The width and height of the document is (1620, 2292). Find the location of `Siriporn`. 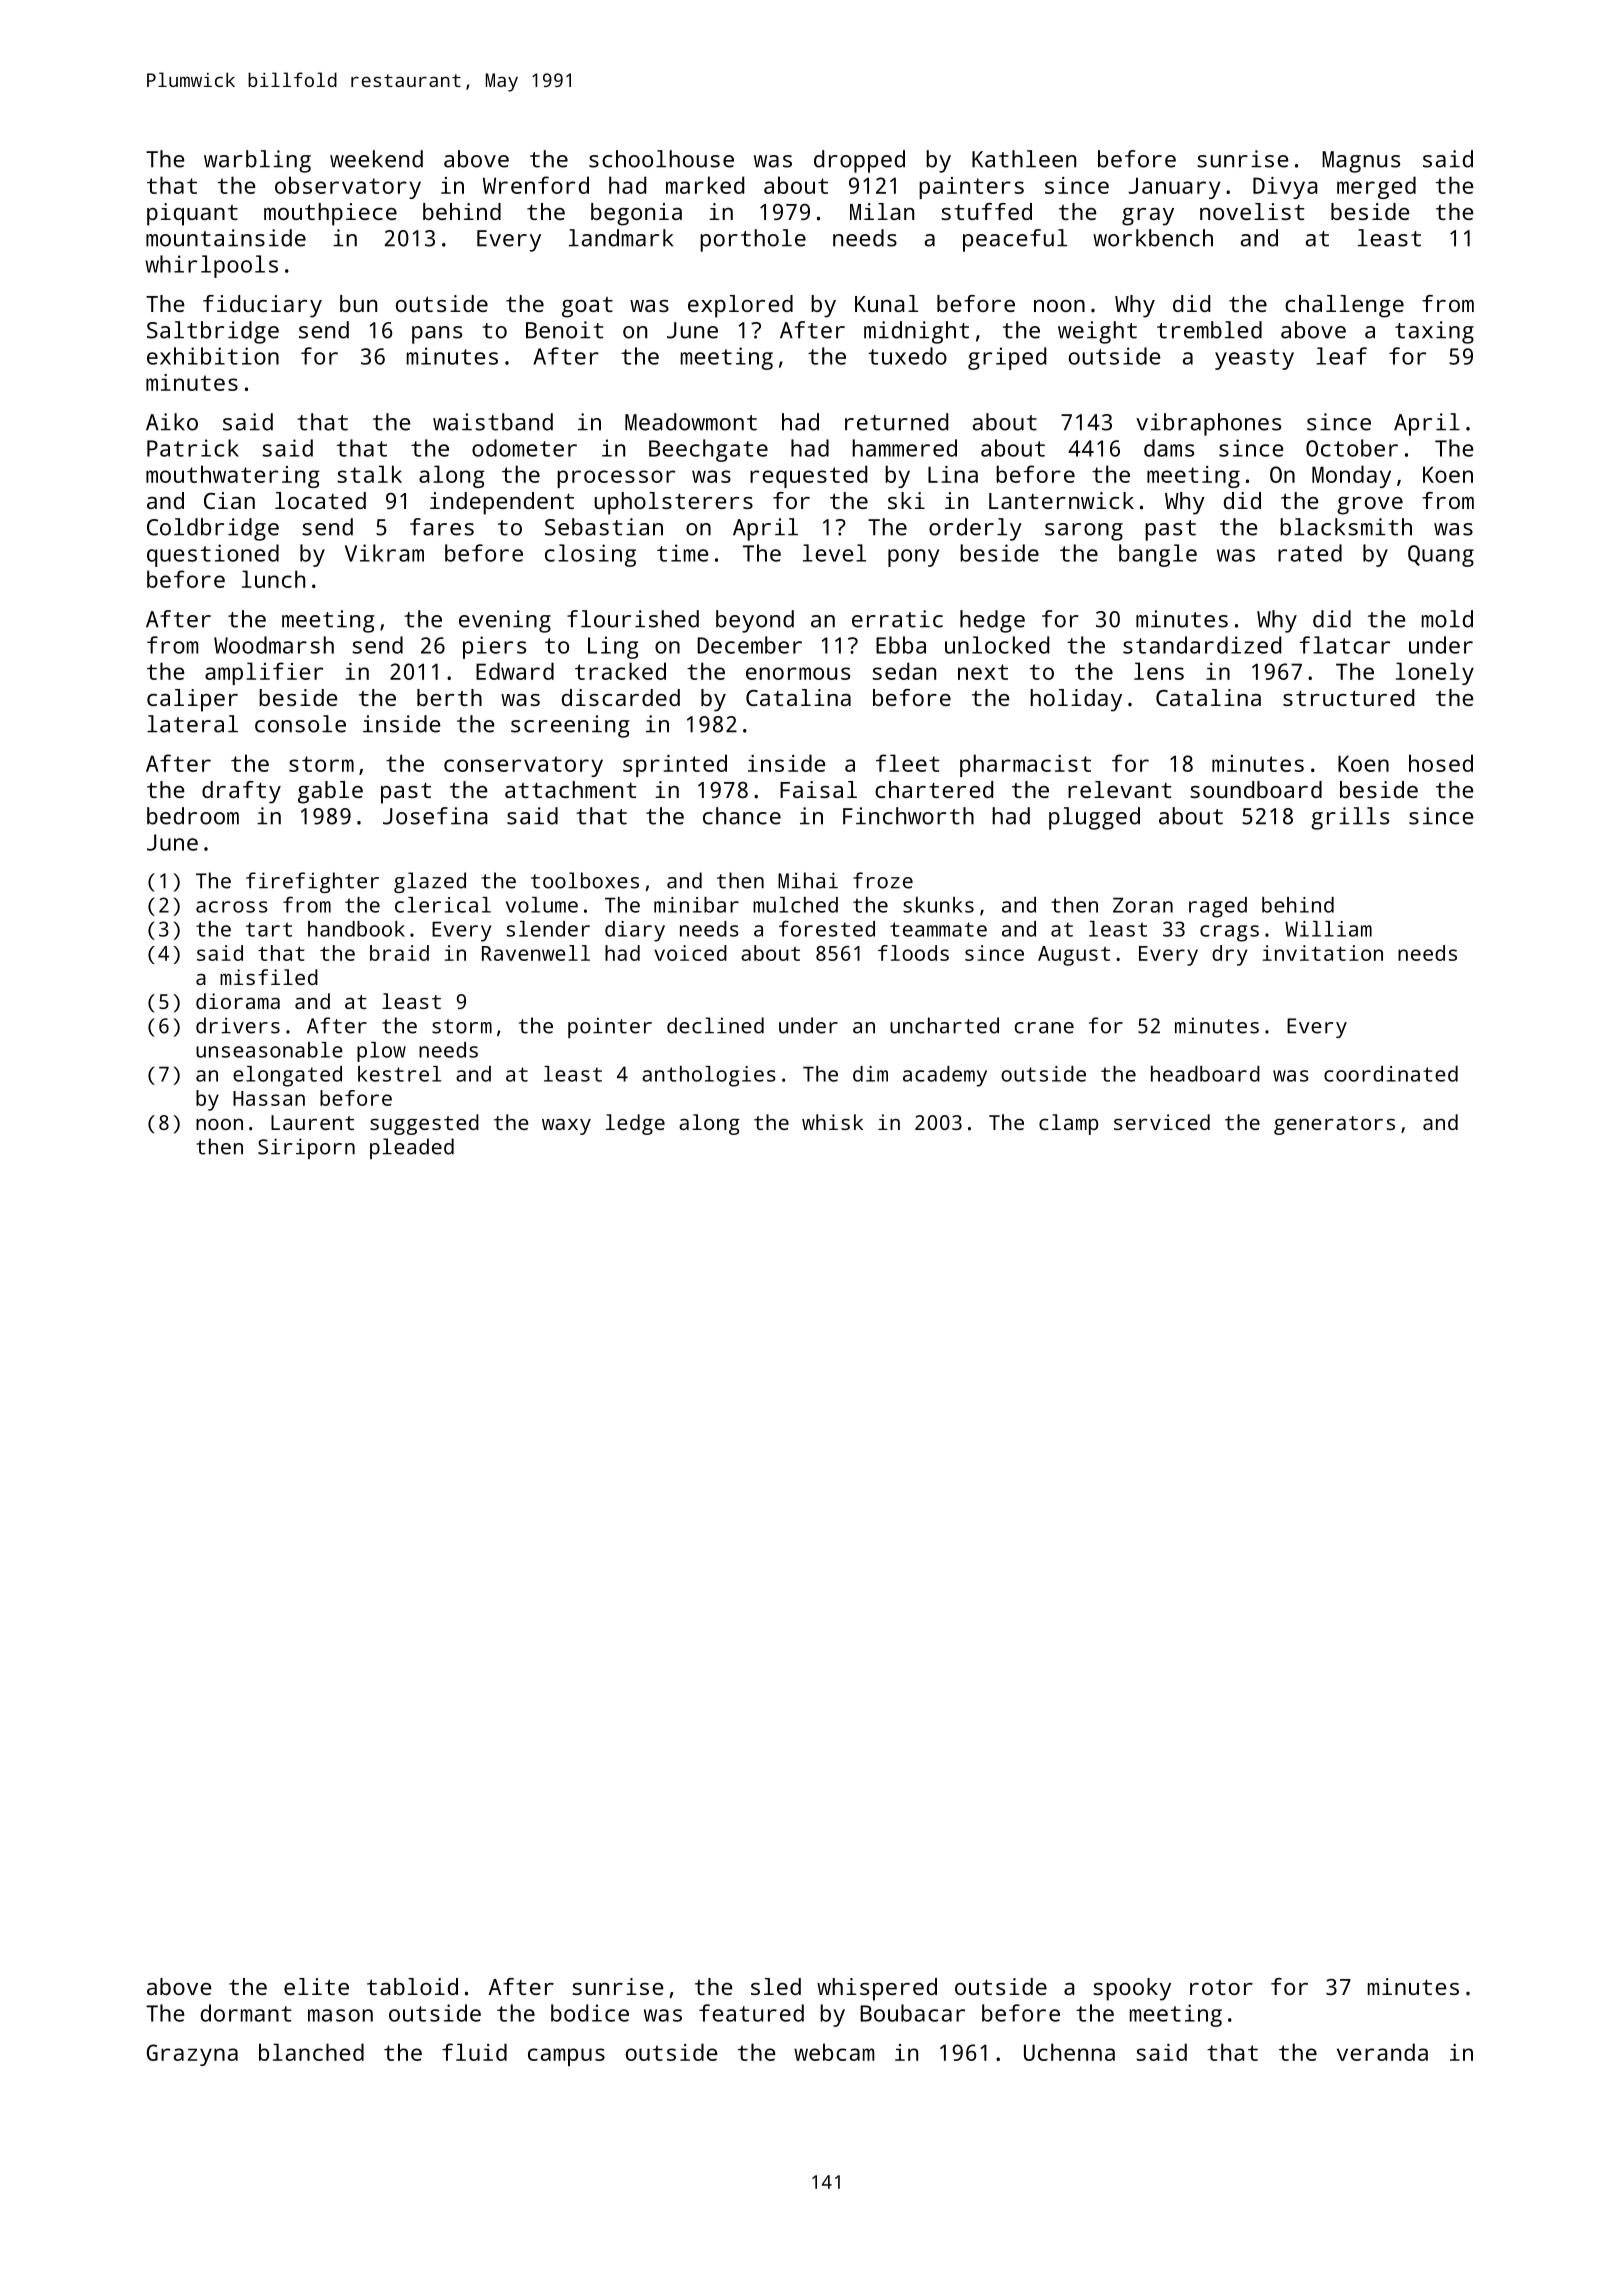

Siriporn is located at coordinates (306, 1148).
